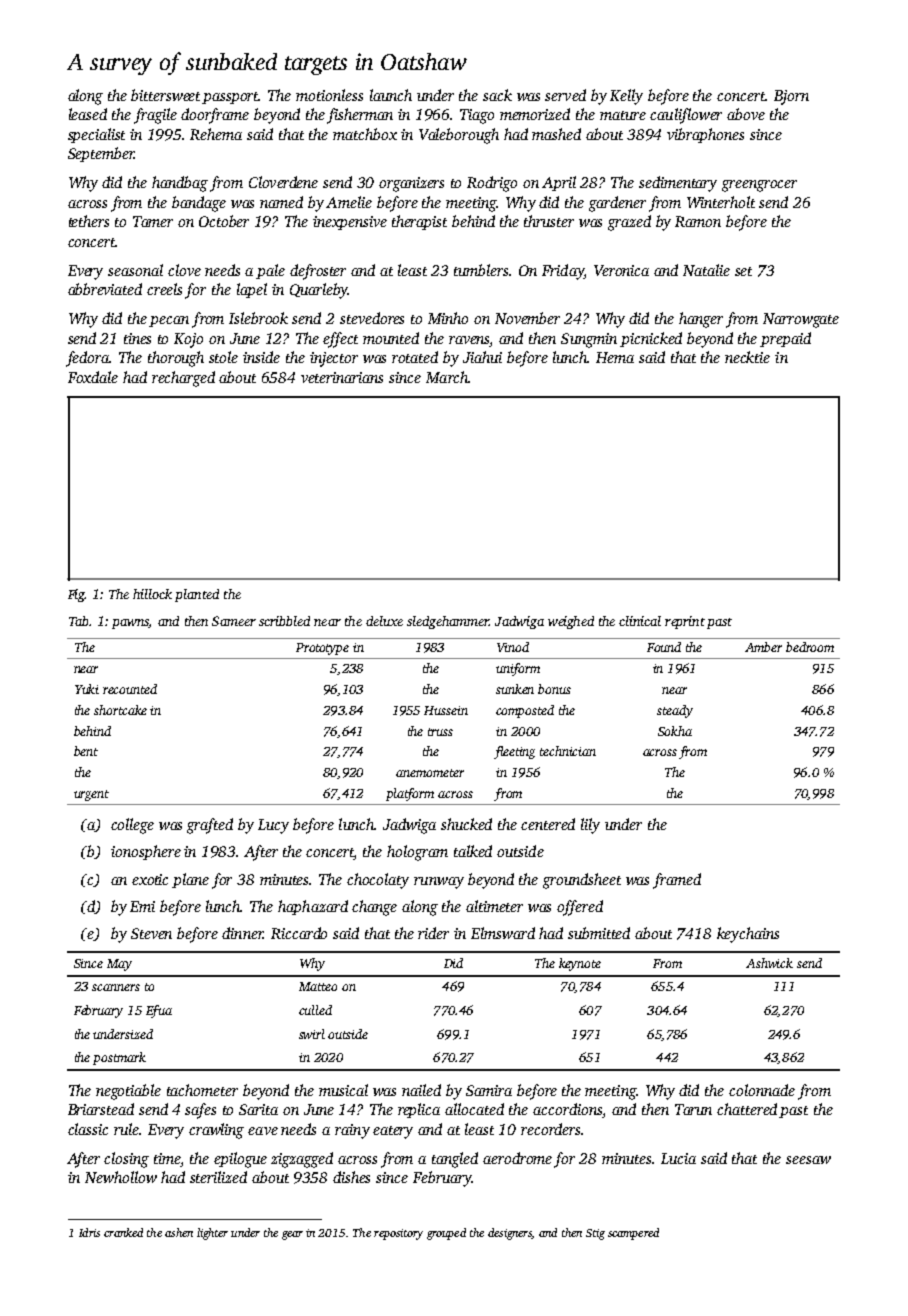  What do you see at coordinates (119, 965) in the screenshot?
I see `May` at bounding box center [119, 965].
